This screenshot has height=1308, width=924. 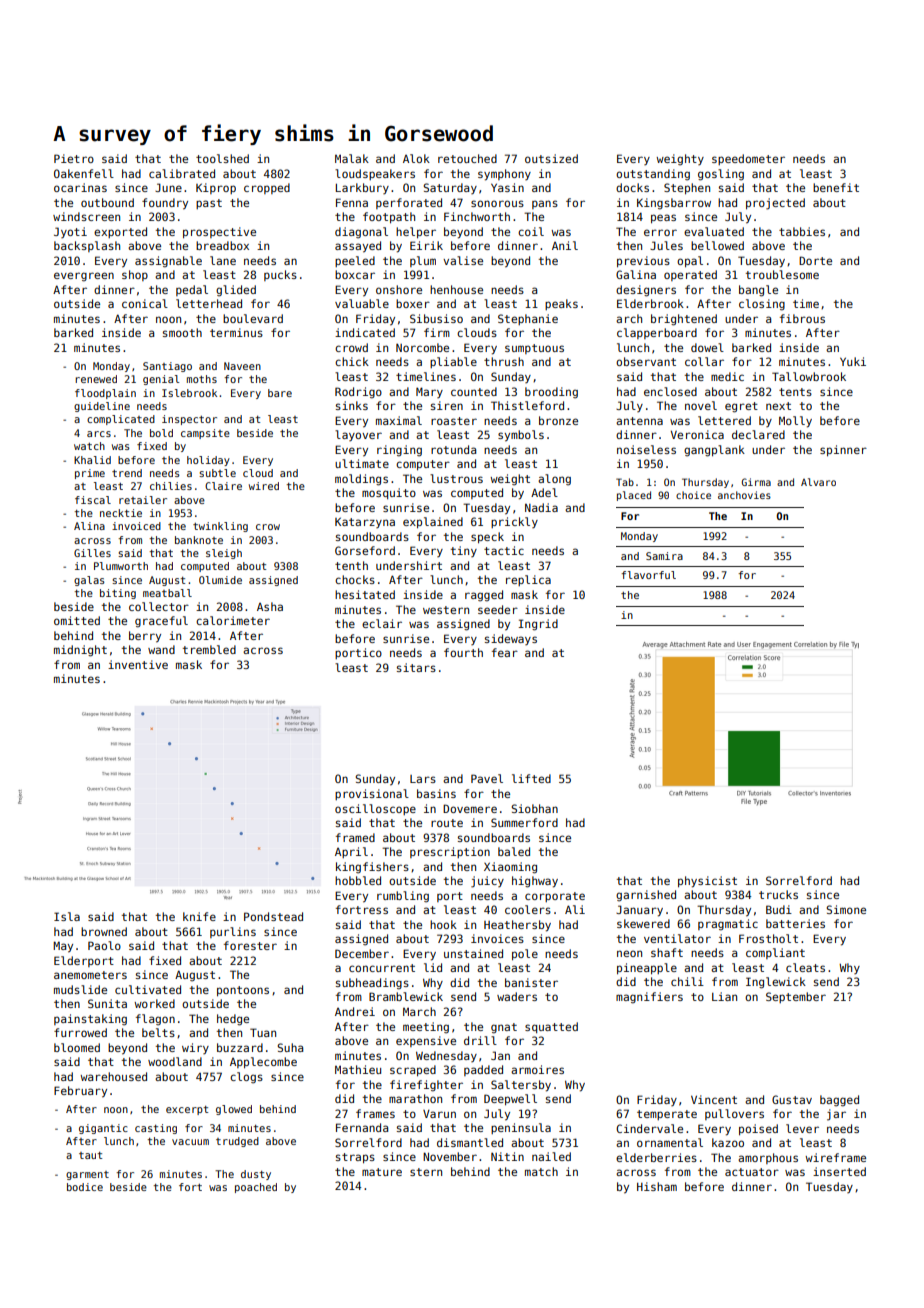 What do you see at coordinates (528, 580) in the screenshot?
I see `replica` at bounding box center [528, 580].
